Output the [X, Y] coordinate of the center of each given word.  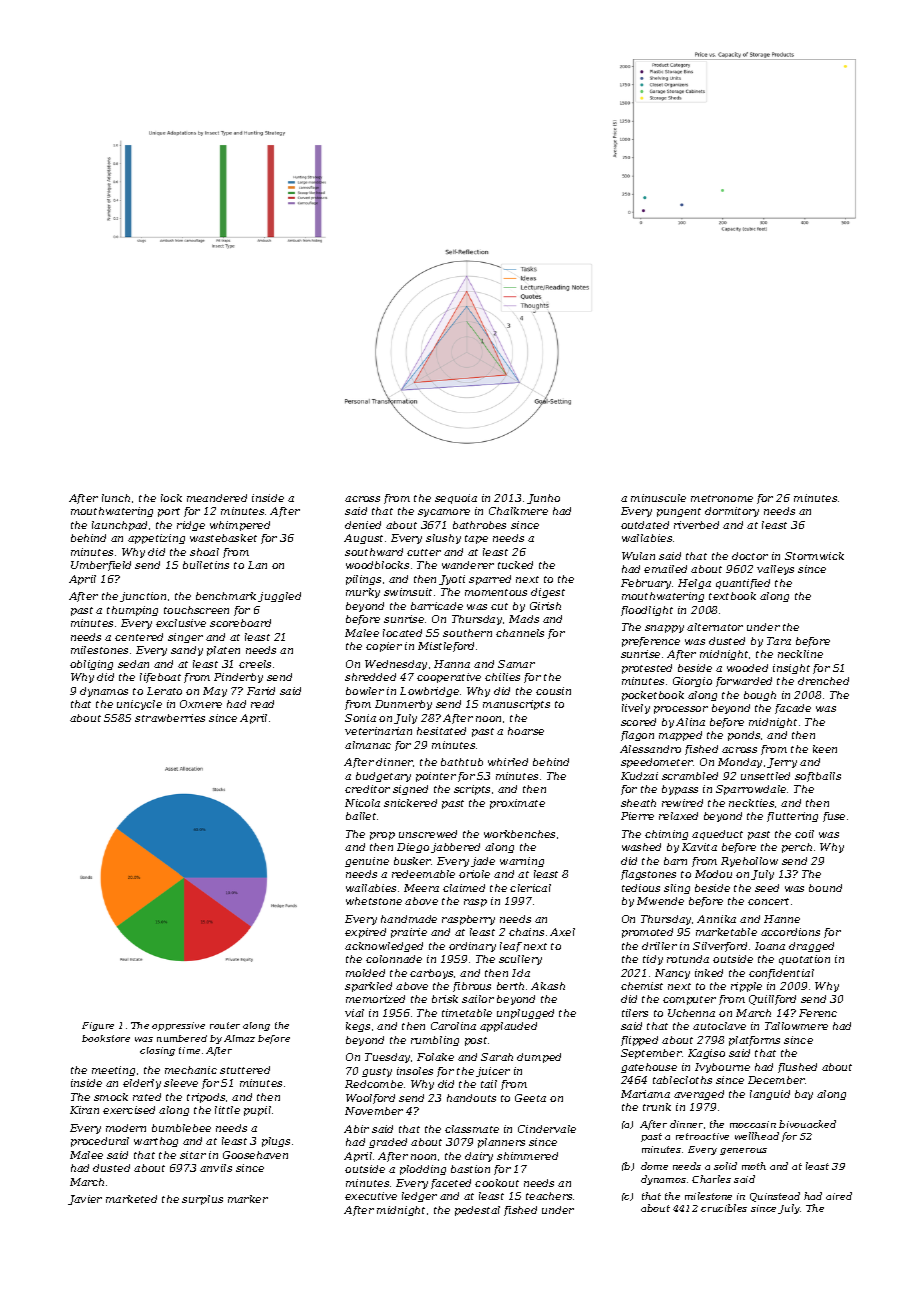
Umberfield [101, 566]
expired [365, 933]
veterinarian [378, 731]
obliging [91, 665]
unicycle [139, 705]
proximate [517, 804]
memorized [375, 999]
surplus [202, 1200]
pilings [363, 580]
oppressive [178, 1026]
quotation [804, 960]
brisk [445, 999]
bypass [680, 790]
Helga [694, 584]
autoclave [719, 1026]
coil [804, 834]
